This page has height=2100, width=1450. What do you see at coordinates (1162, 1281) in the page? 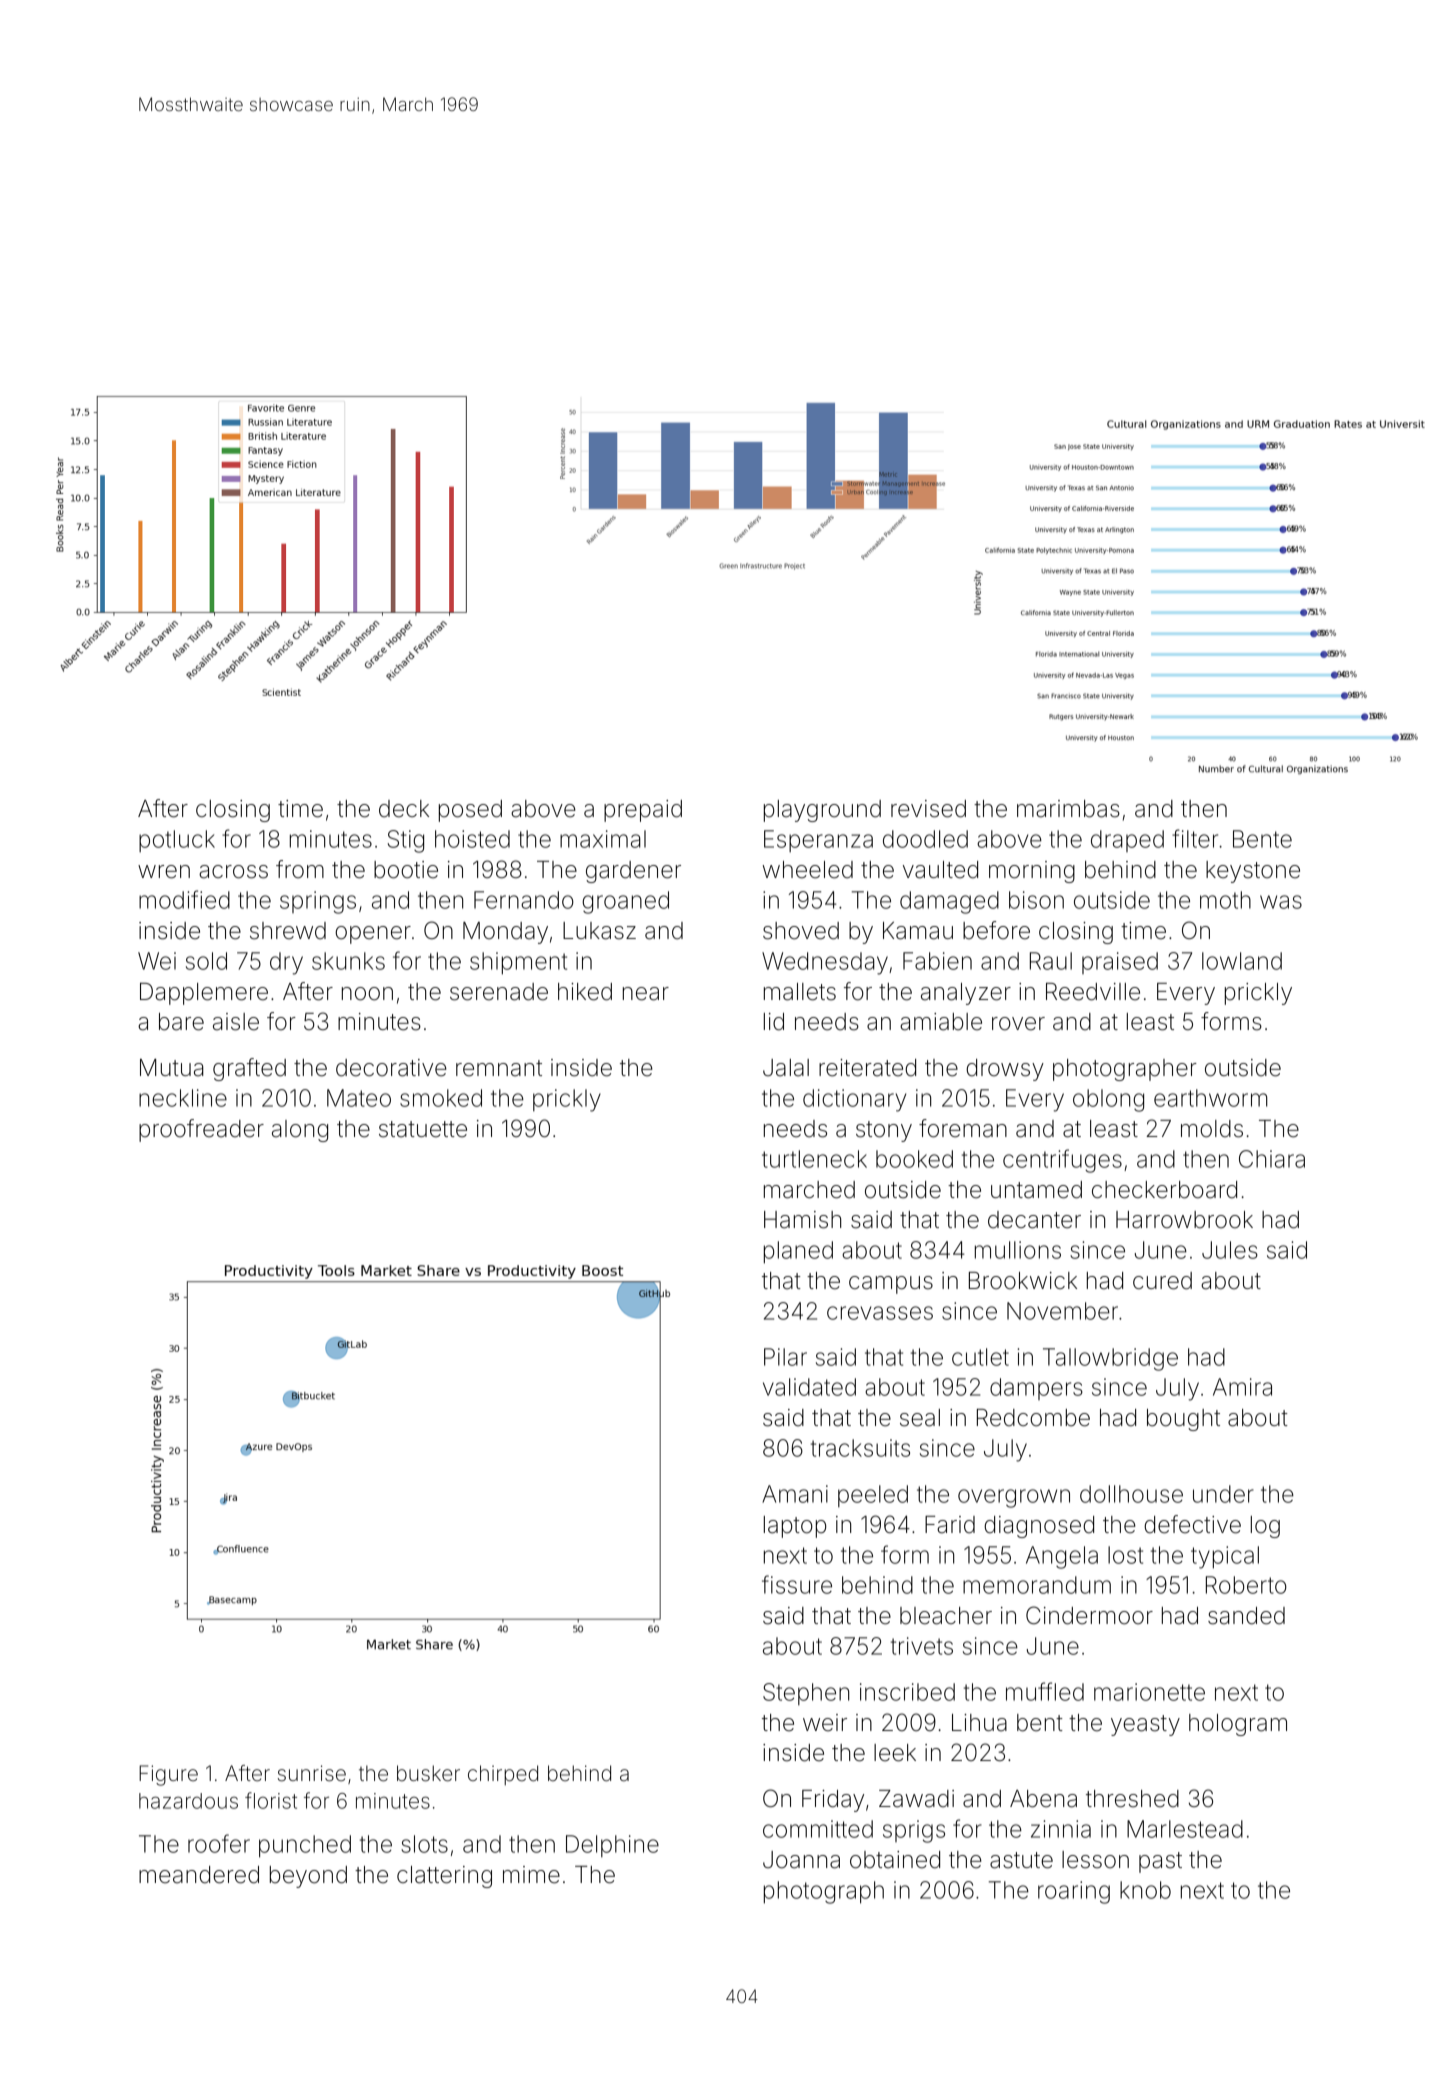
I see `cured` at bounding box center [1162, 1281].
